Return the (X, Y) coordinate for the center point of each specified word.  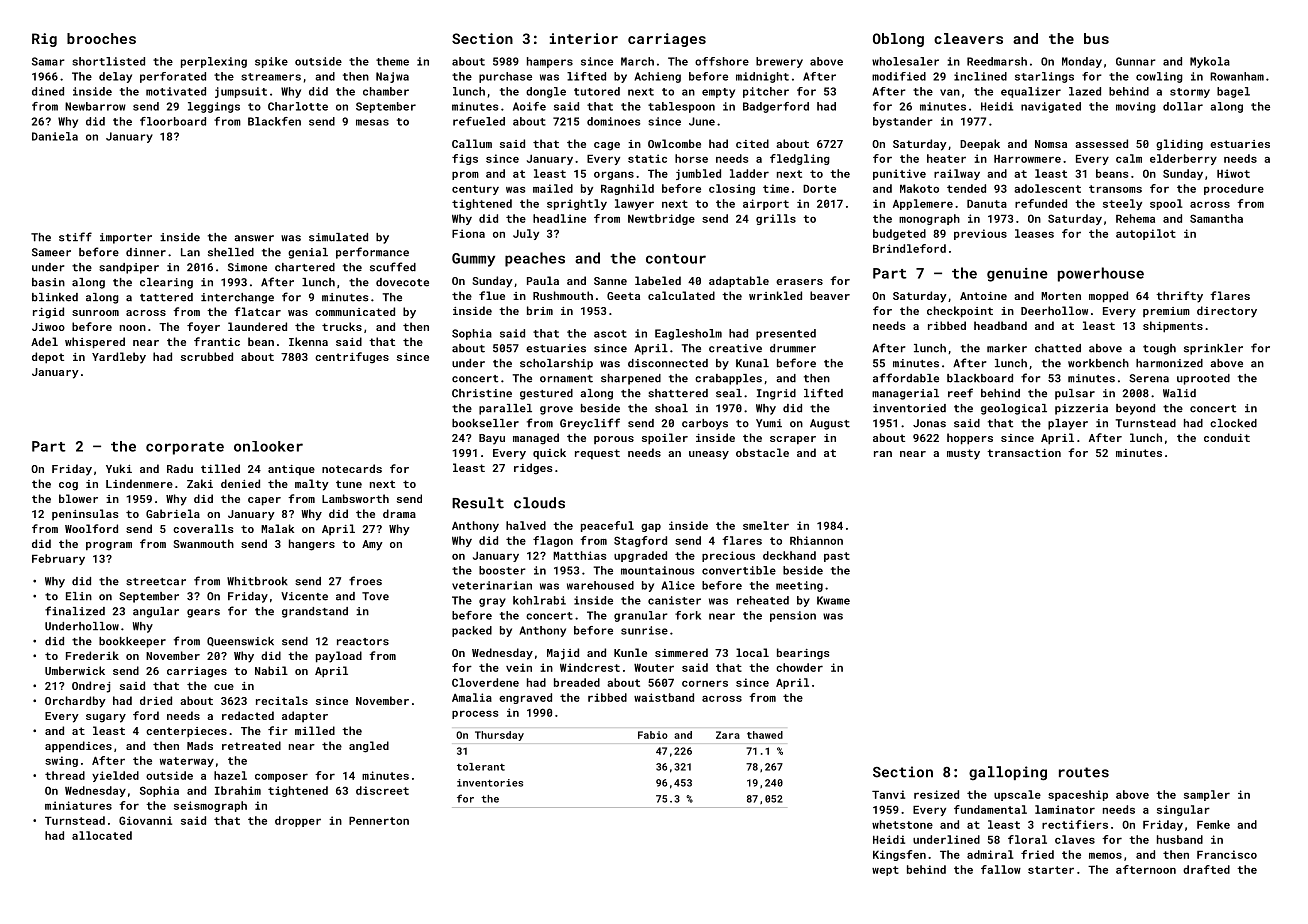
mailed (553, 188)
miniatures (78, 805)
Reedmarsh (997, 61)
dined (48, 91)
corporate (185, 448)
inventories (490, 783)
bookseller (485, 423)
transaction (1024, 453)
